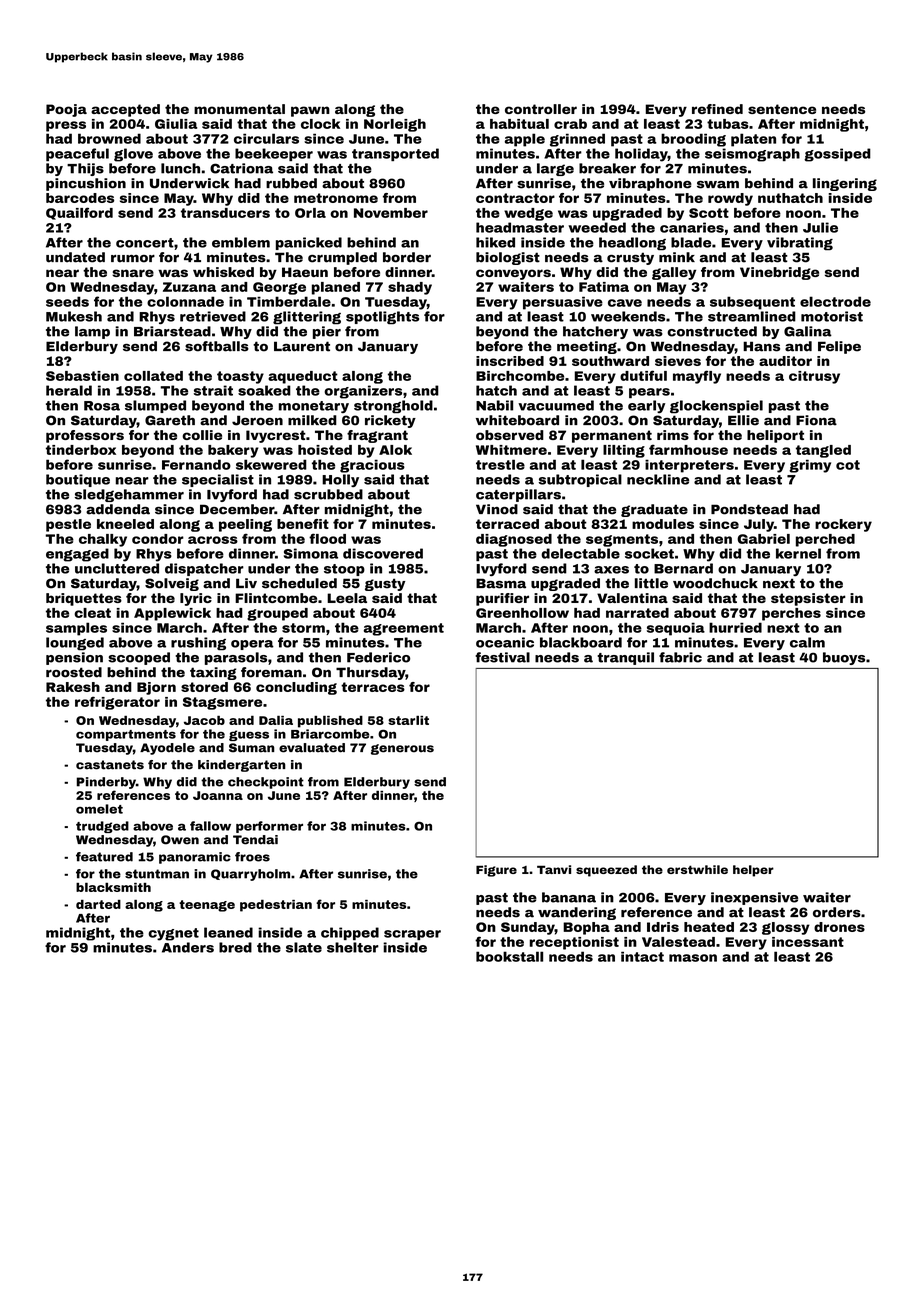 The height and width of the screenshot is (1308, 924). I want to click on discovered, so click(383, 553).
